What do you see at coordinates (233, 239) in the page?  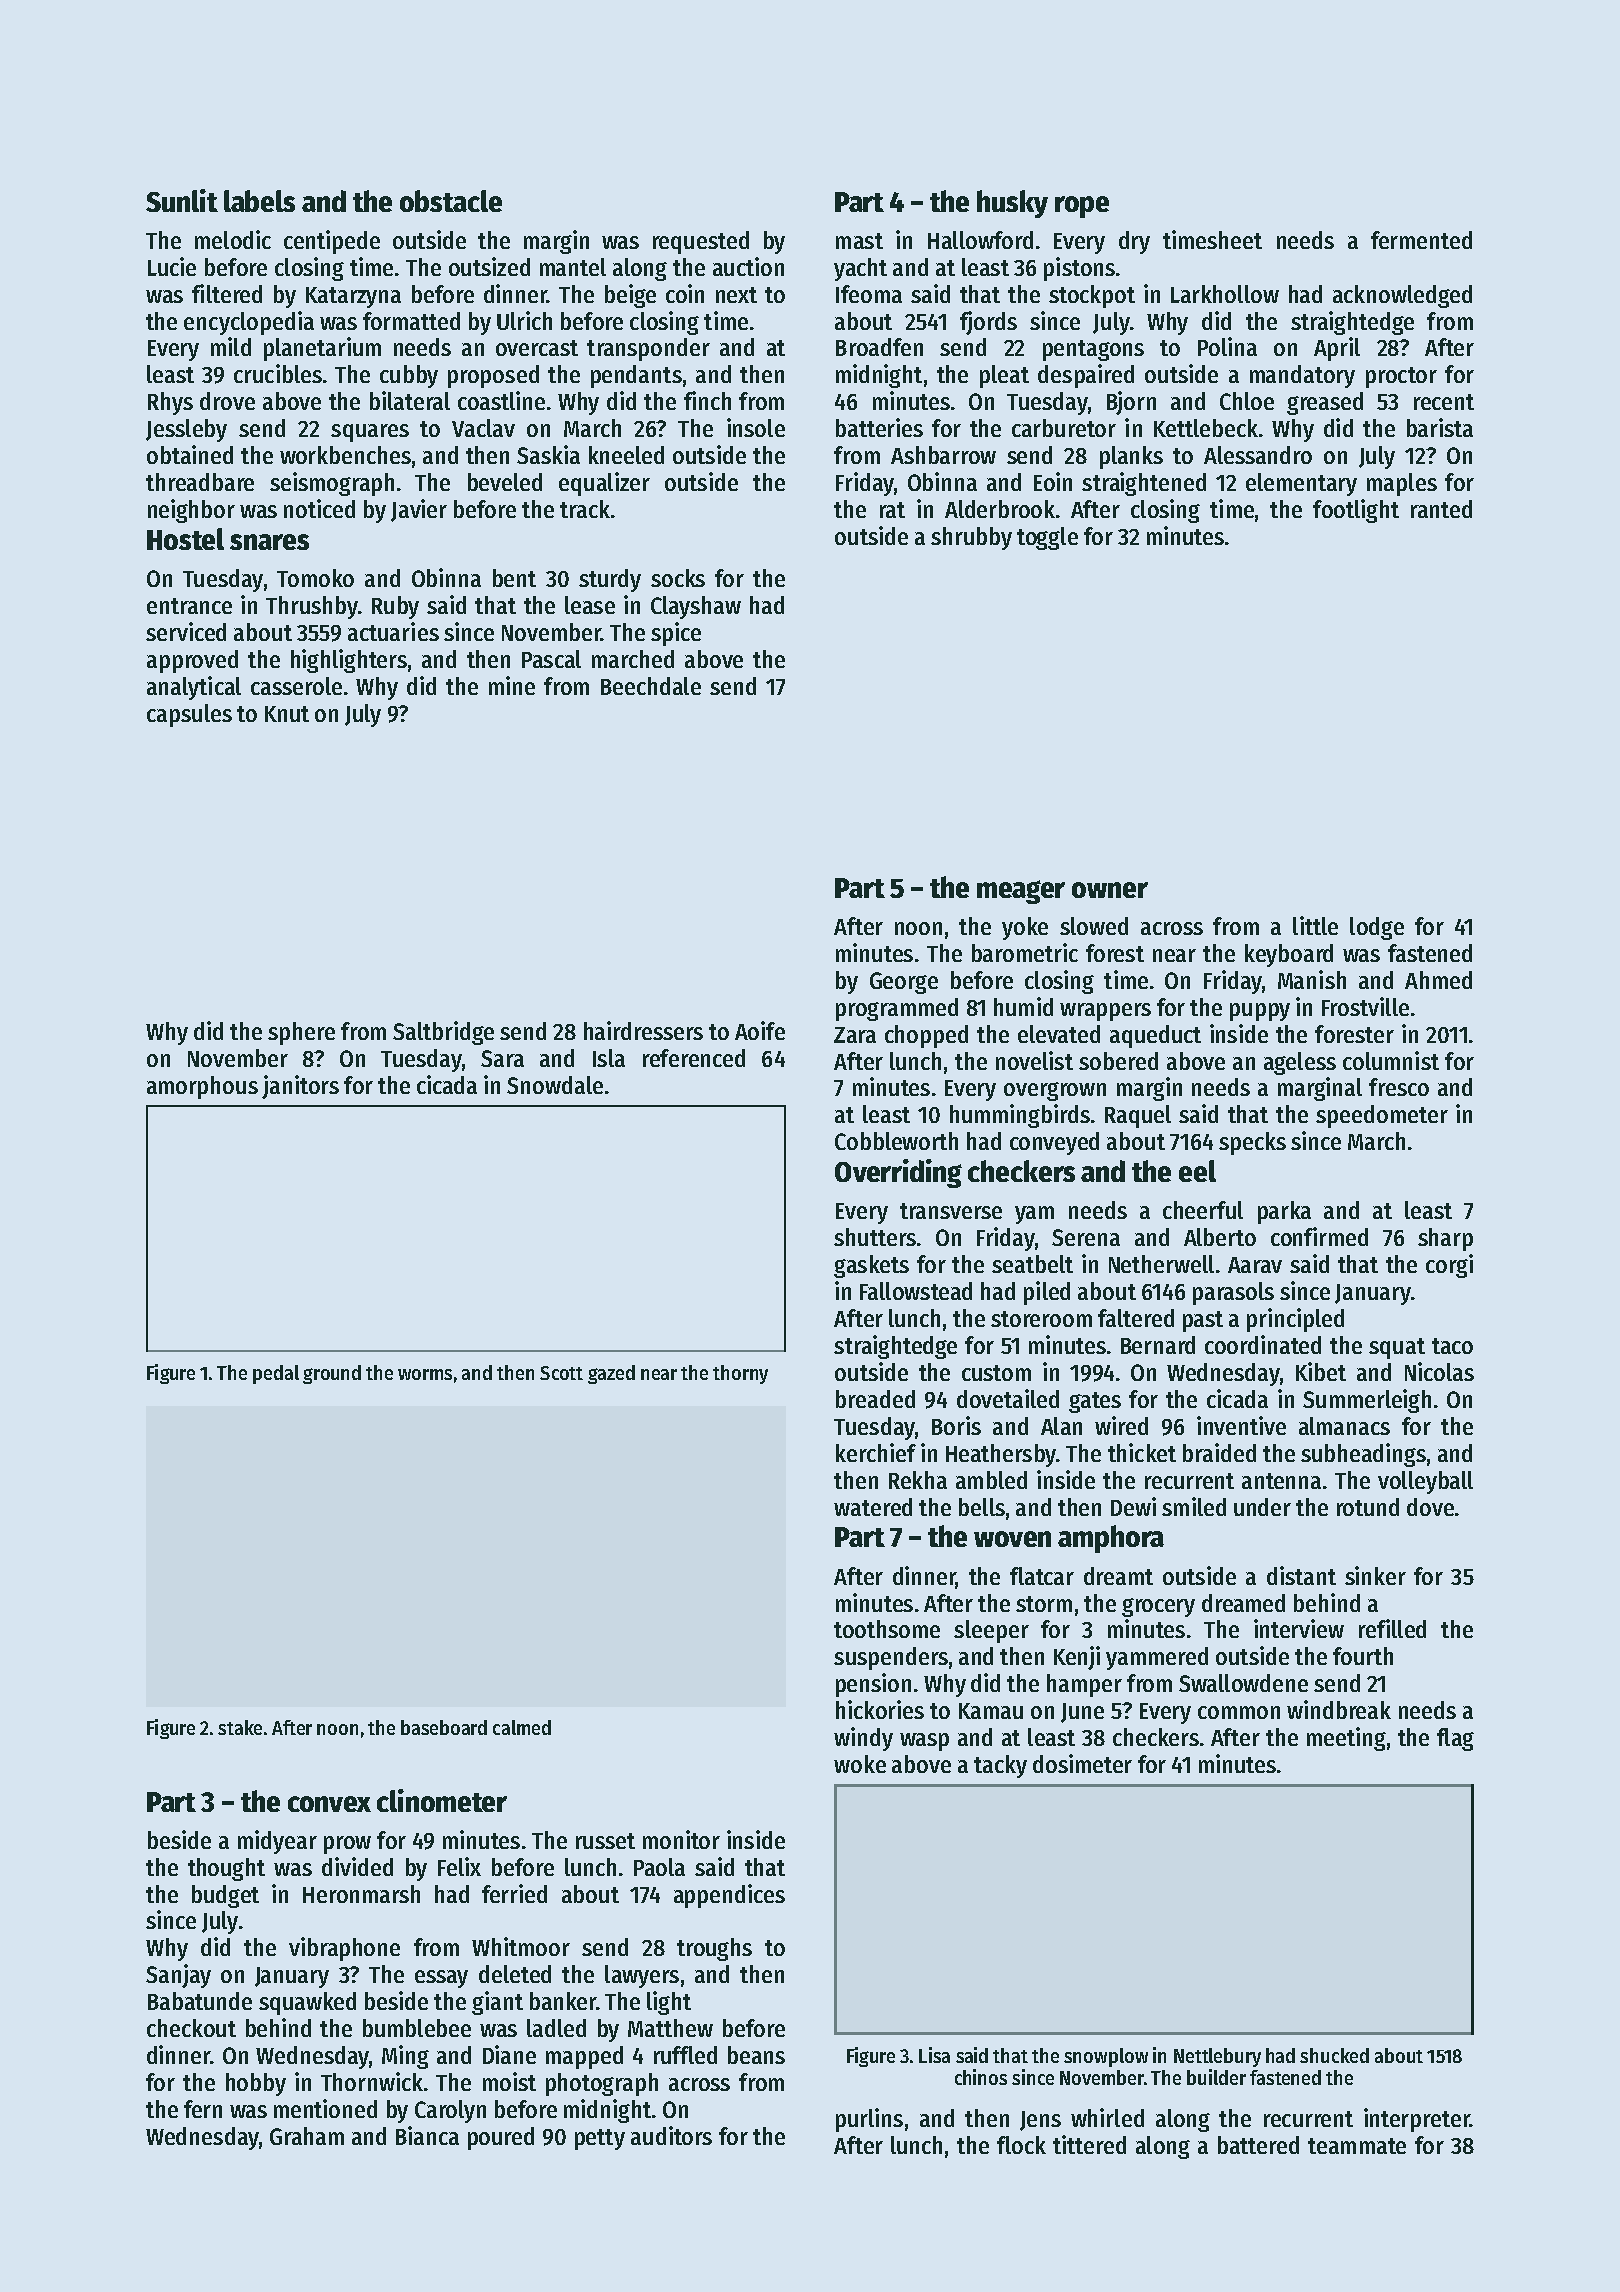 I see `melodic` at bounding box center [233, 239].
